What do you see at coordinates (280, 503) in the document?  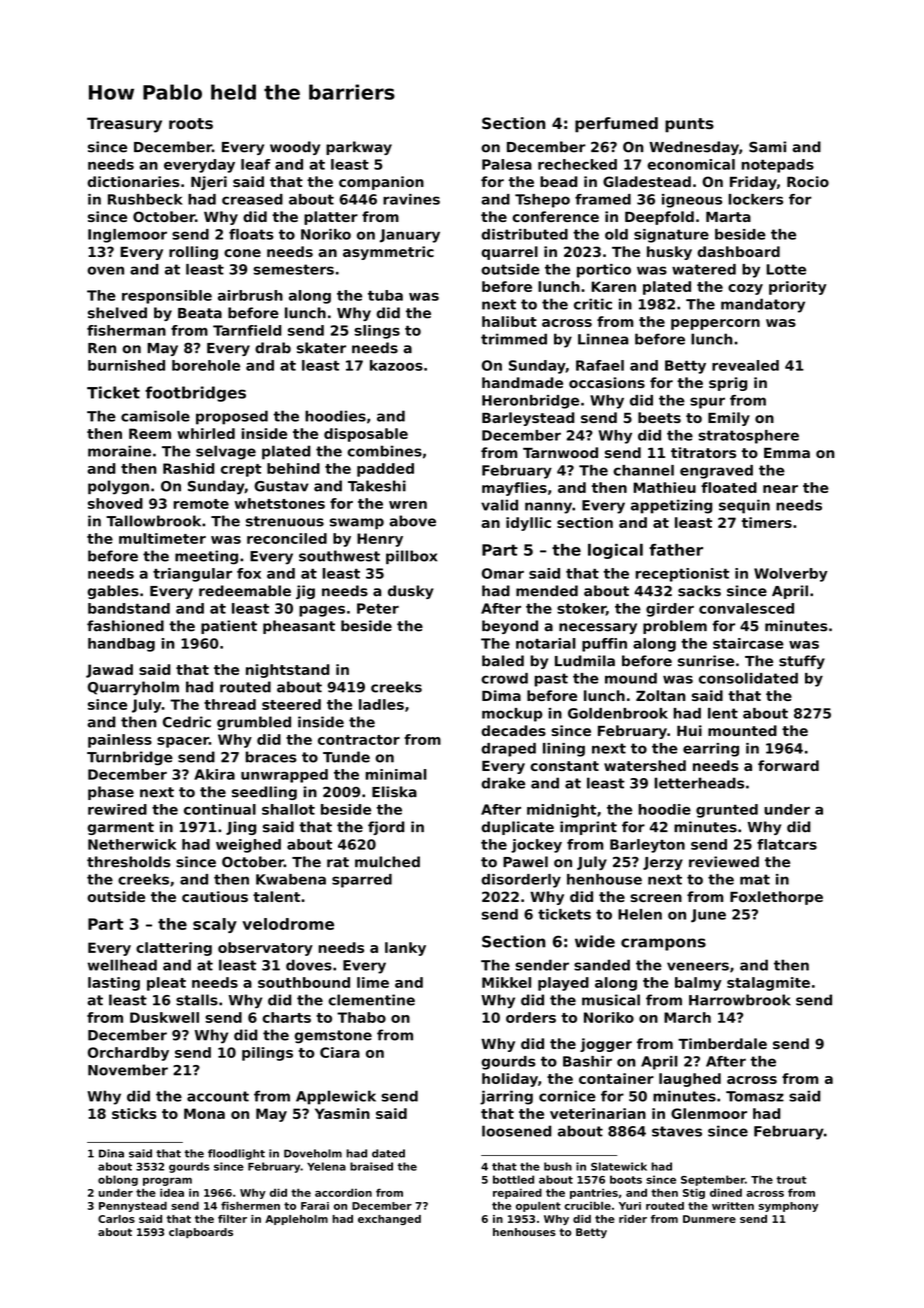 I see `whetstones` at bounding box center [280, 503].
